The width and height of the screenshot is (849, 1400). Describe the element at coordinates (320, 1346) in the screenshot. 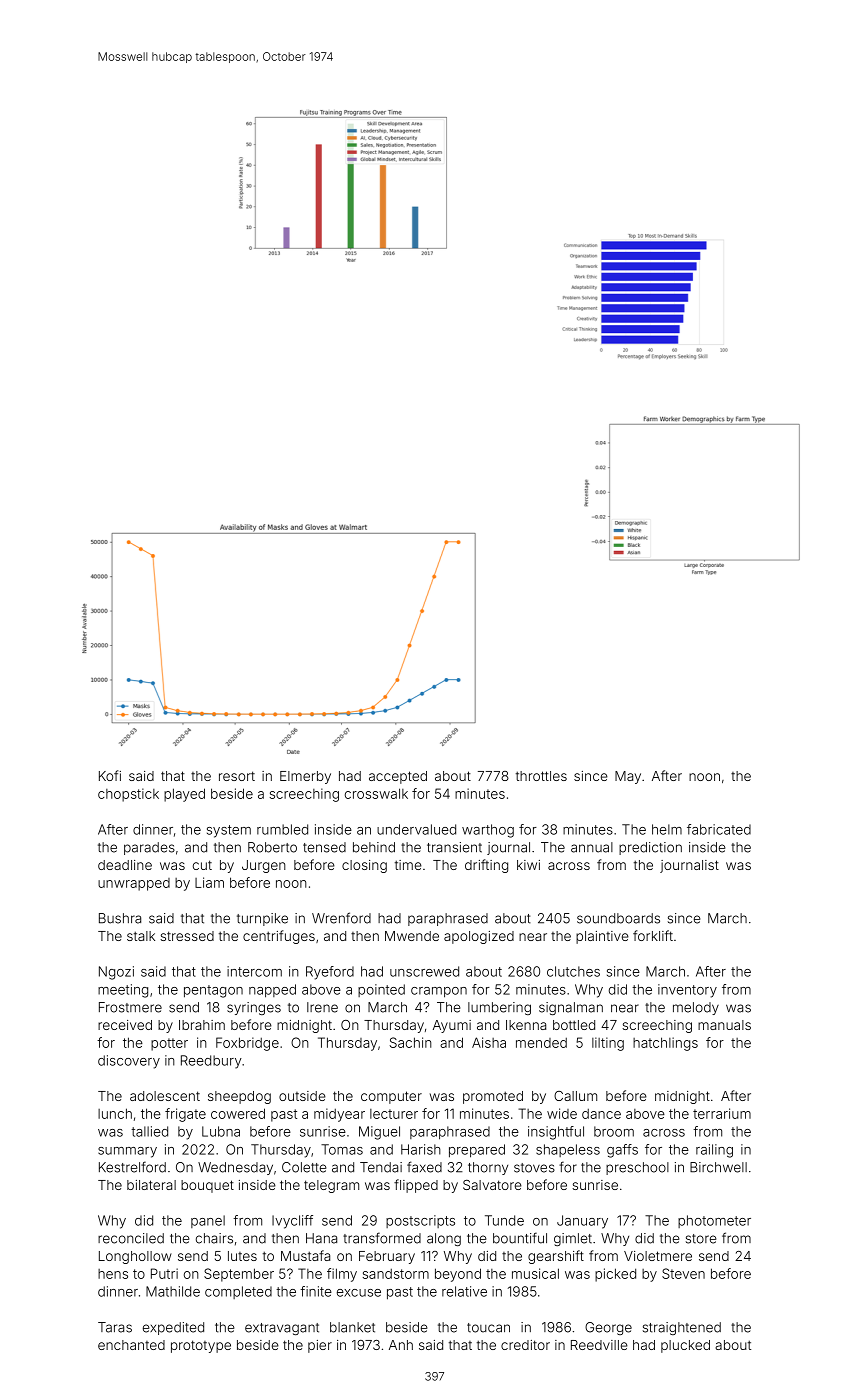

I see `pier` at that location.
